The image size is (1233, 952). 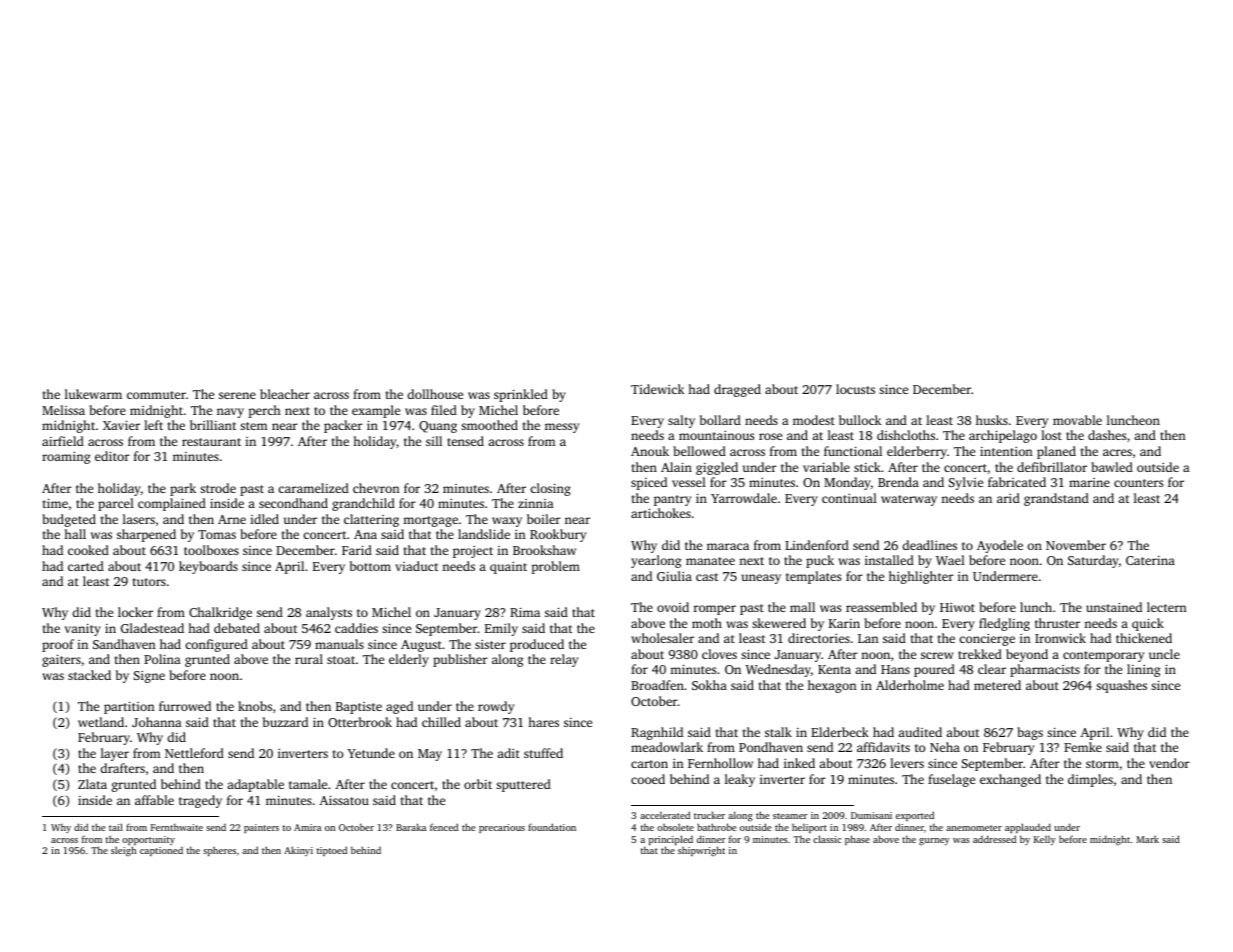 What do you see at coordinates (149, 677) in the screenshot?
I see `Signe` at bounding box center [149, 677].
